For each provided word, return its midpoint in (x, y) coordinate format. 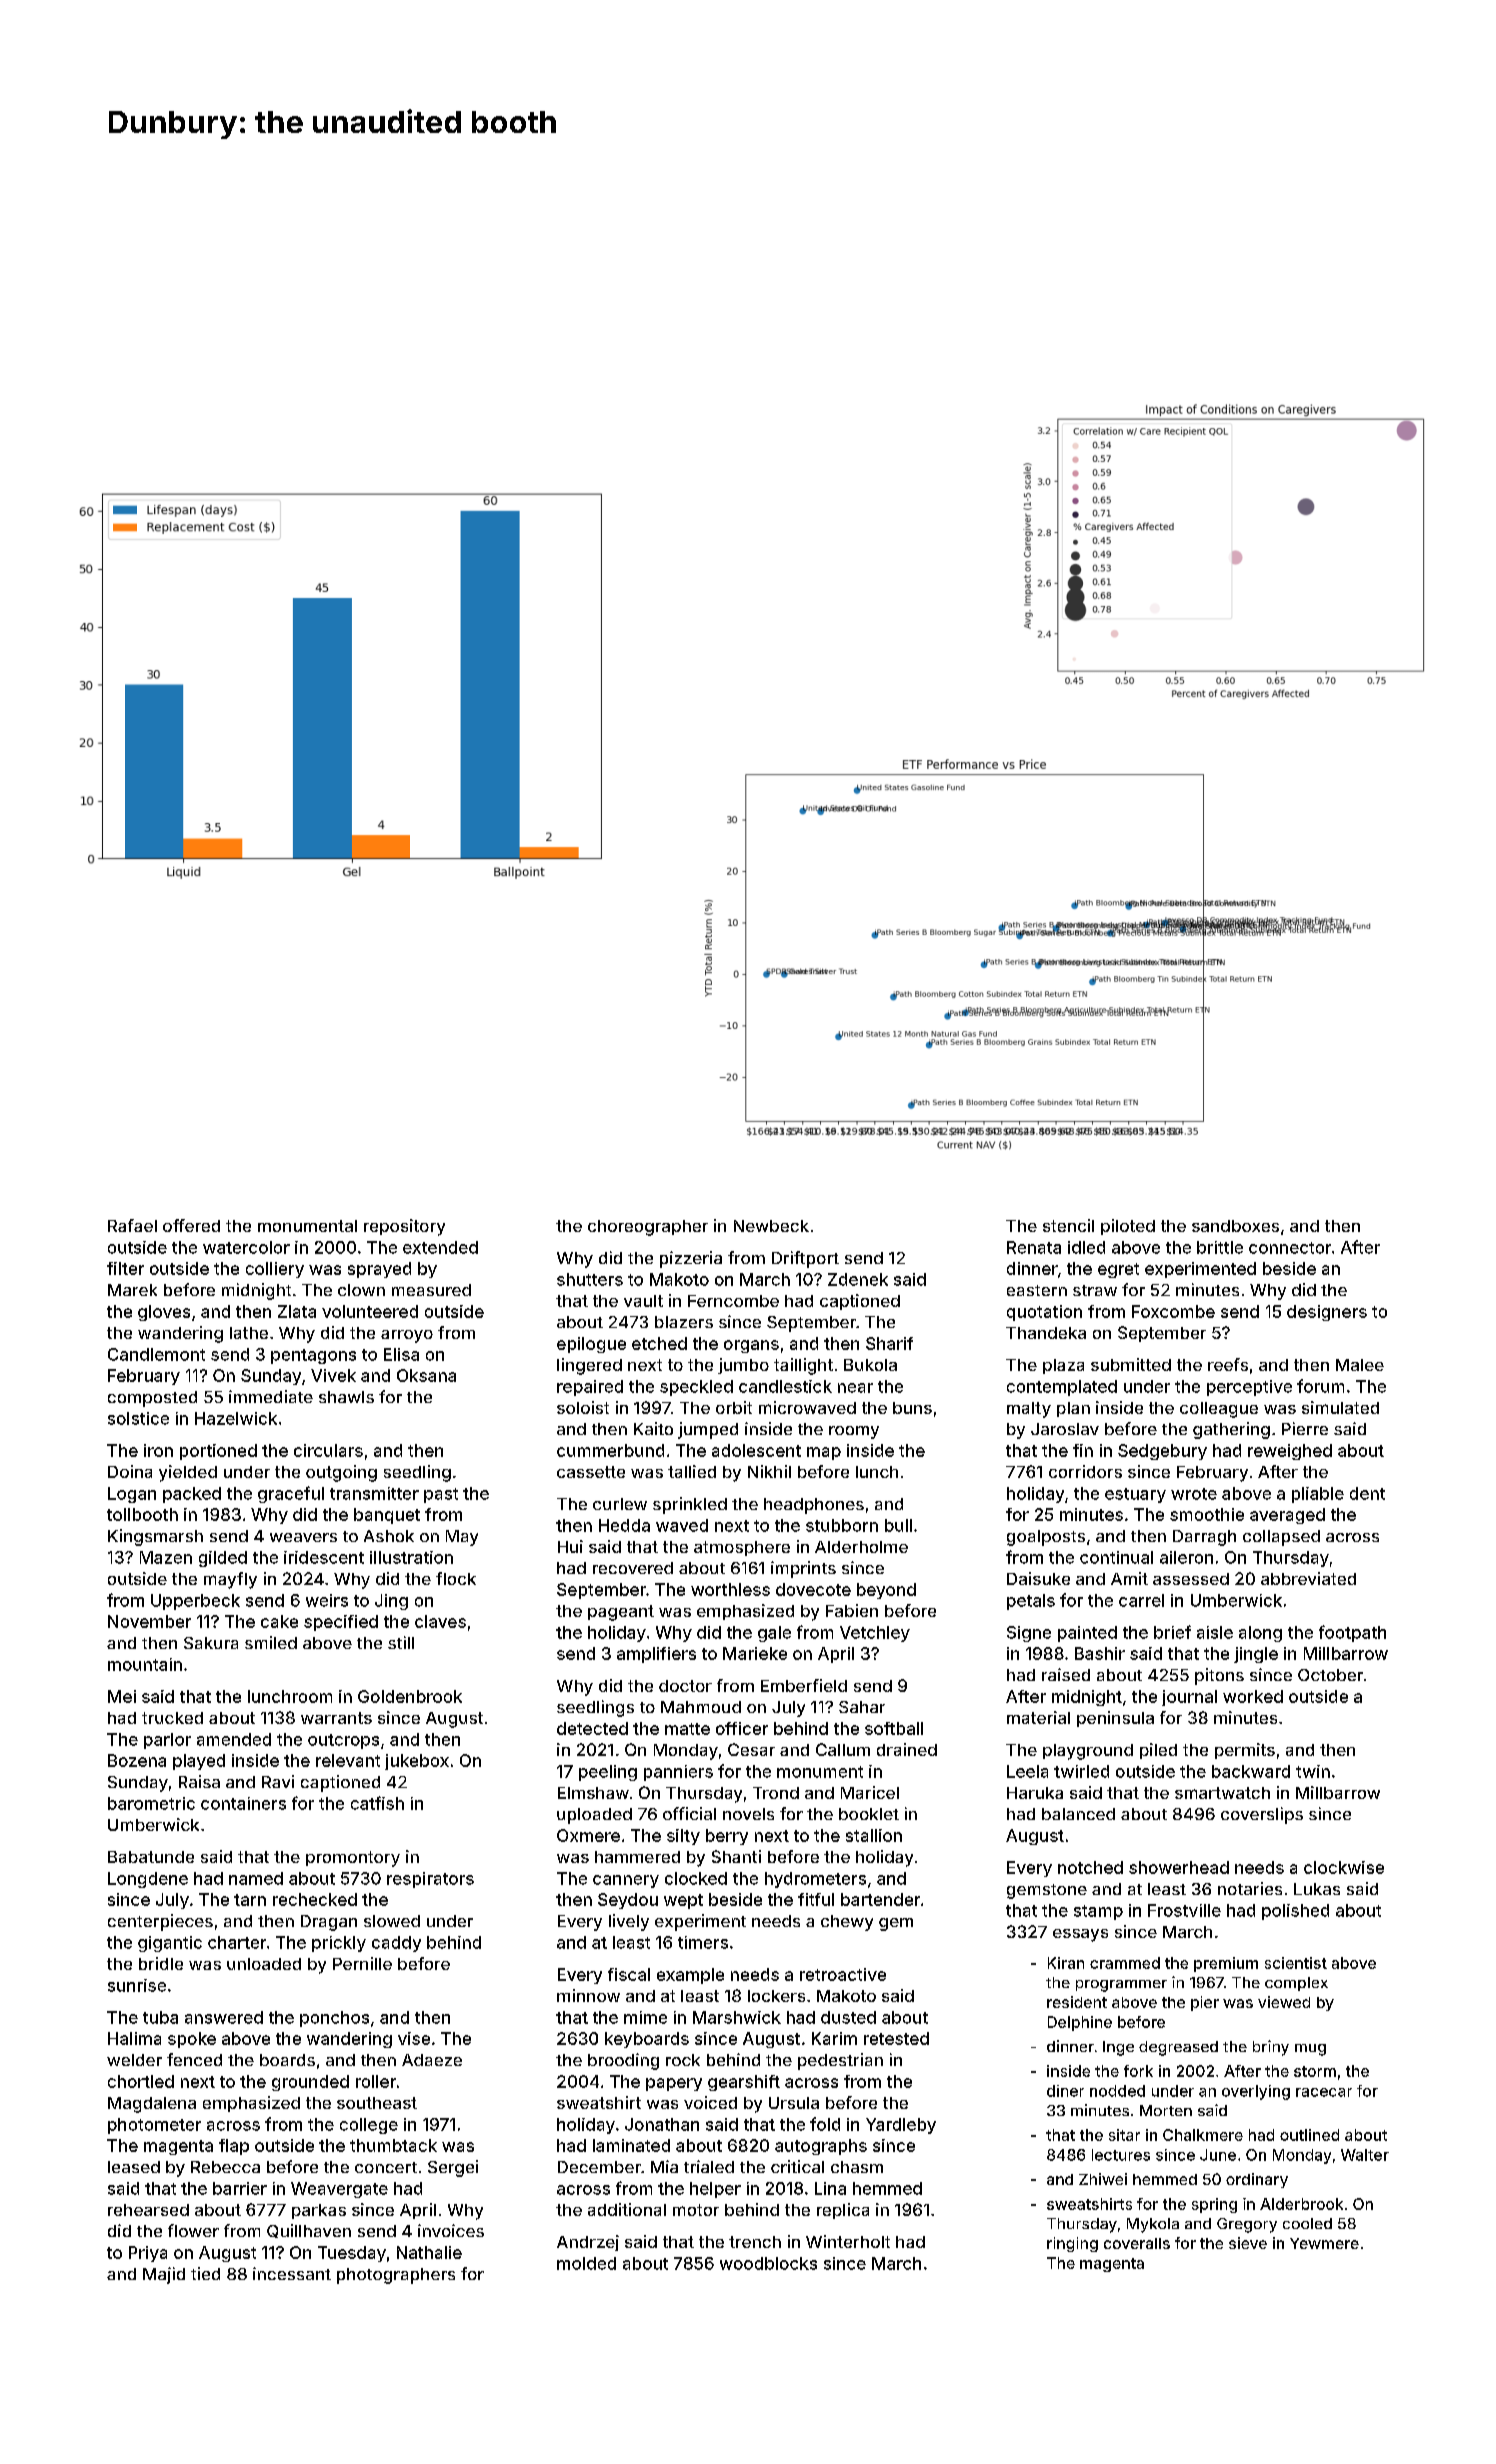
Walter (1365, 2155)
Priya (148, 2254)
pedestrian (840, 2061)
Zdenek (858, 1279)
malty (1029, 1410)
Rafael (132, 1225)
